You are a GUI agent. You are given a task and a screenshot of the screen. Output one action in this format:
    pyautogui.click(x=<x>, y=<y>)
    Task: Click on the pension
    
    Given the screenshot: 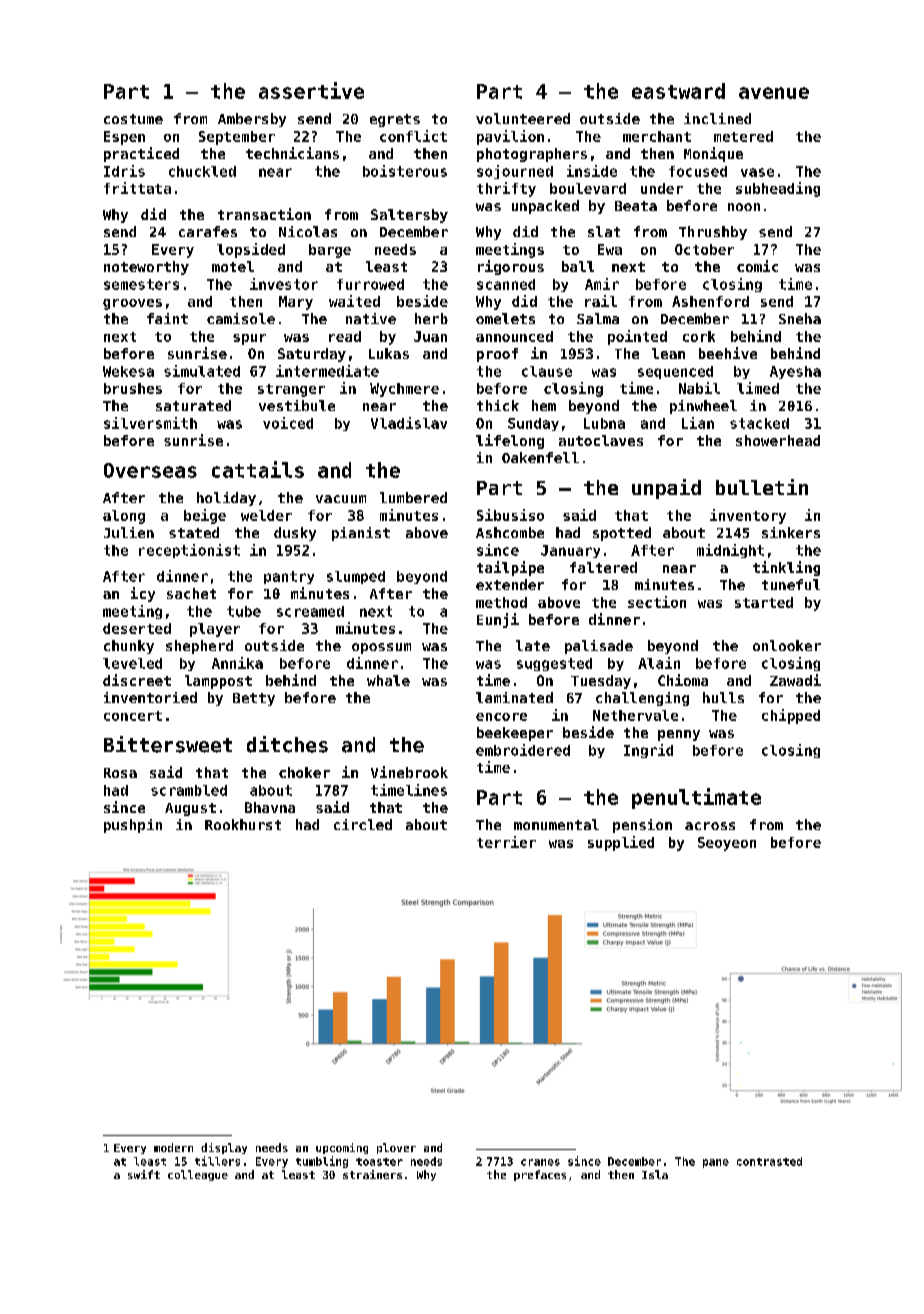 What is the action you would take?
    pyautogui.click(x=642, y=826)
